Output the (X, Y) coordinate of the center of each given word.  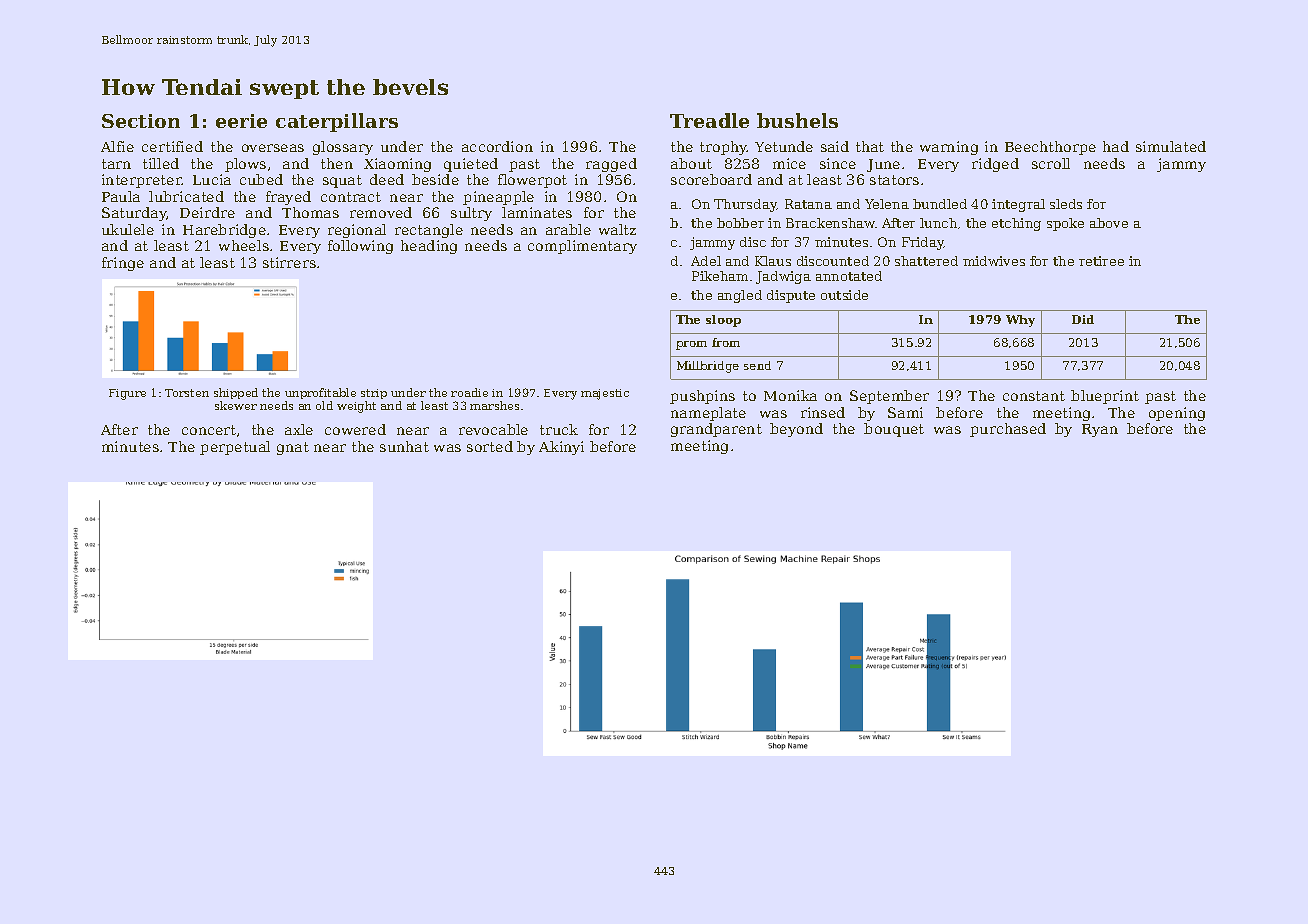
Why (1020, 321)
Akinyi (561, 448)
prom (691, 345)
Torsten (187, 393)
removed (381, 212)
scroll (1051, 163)
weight (356, 407)
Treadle (709, 120)
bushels (797, 120)
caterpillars (337, 122)
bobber (740, 223)
